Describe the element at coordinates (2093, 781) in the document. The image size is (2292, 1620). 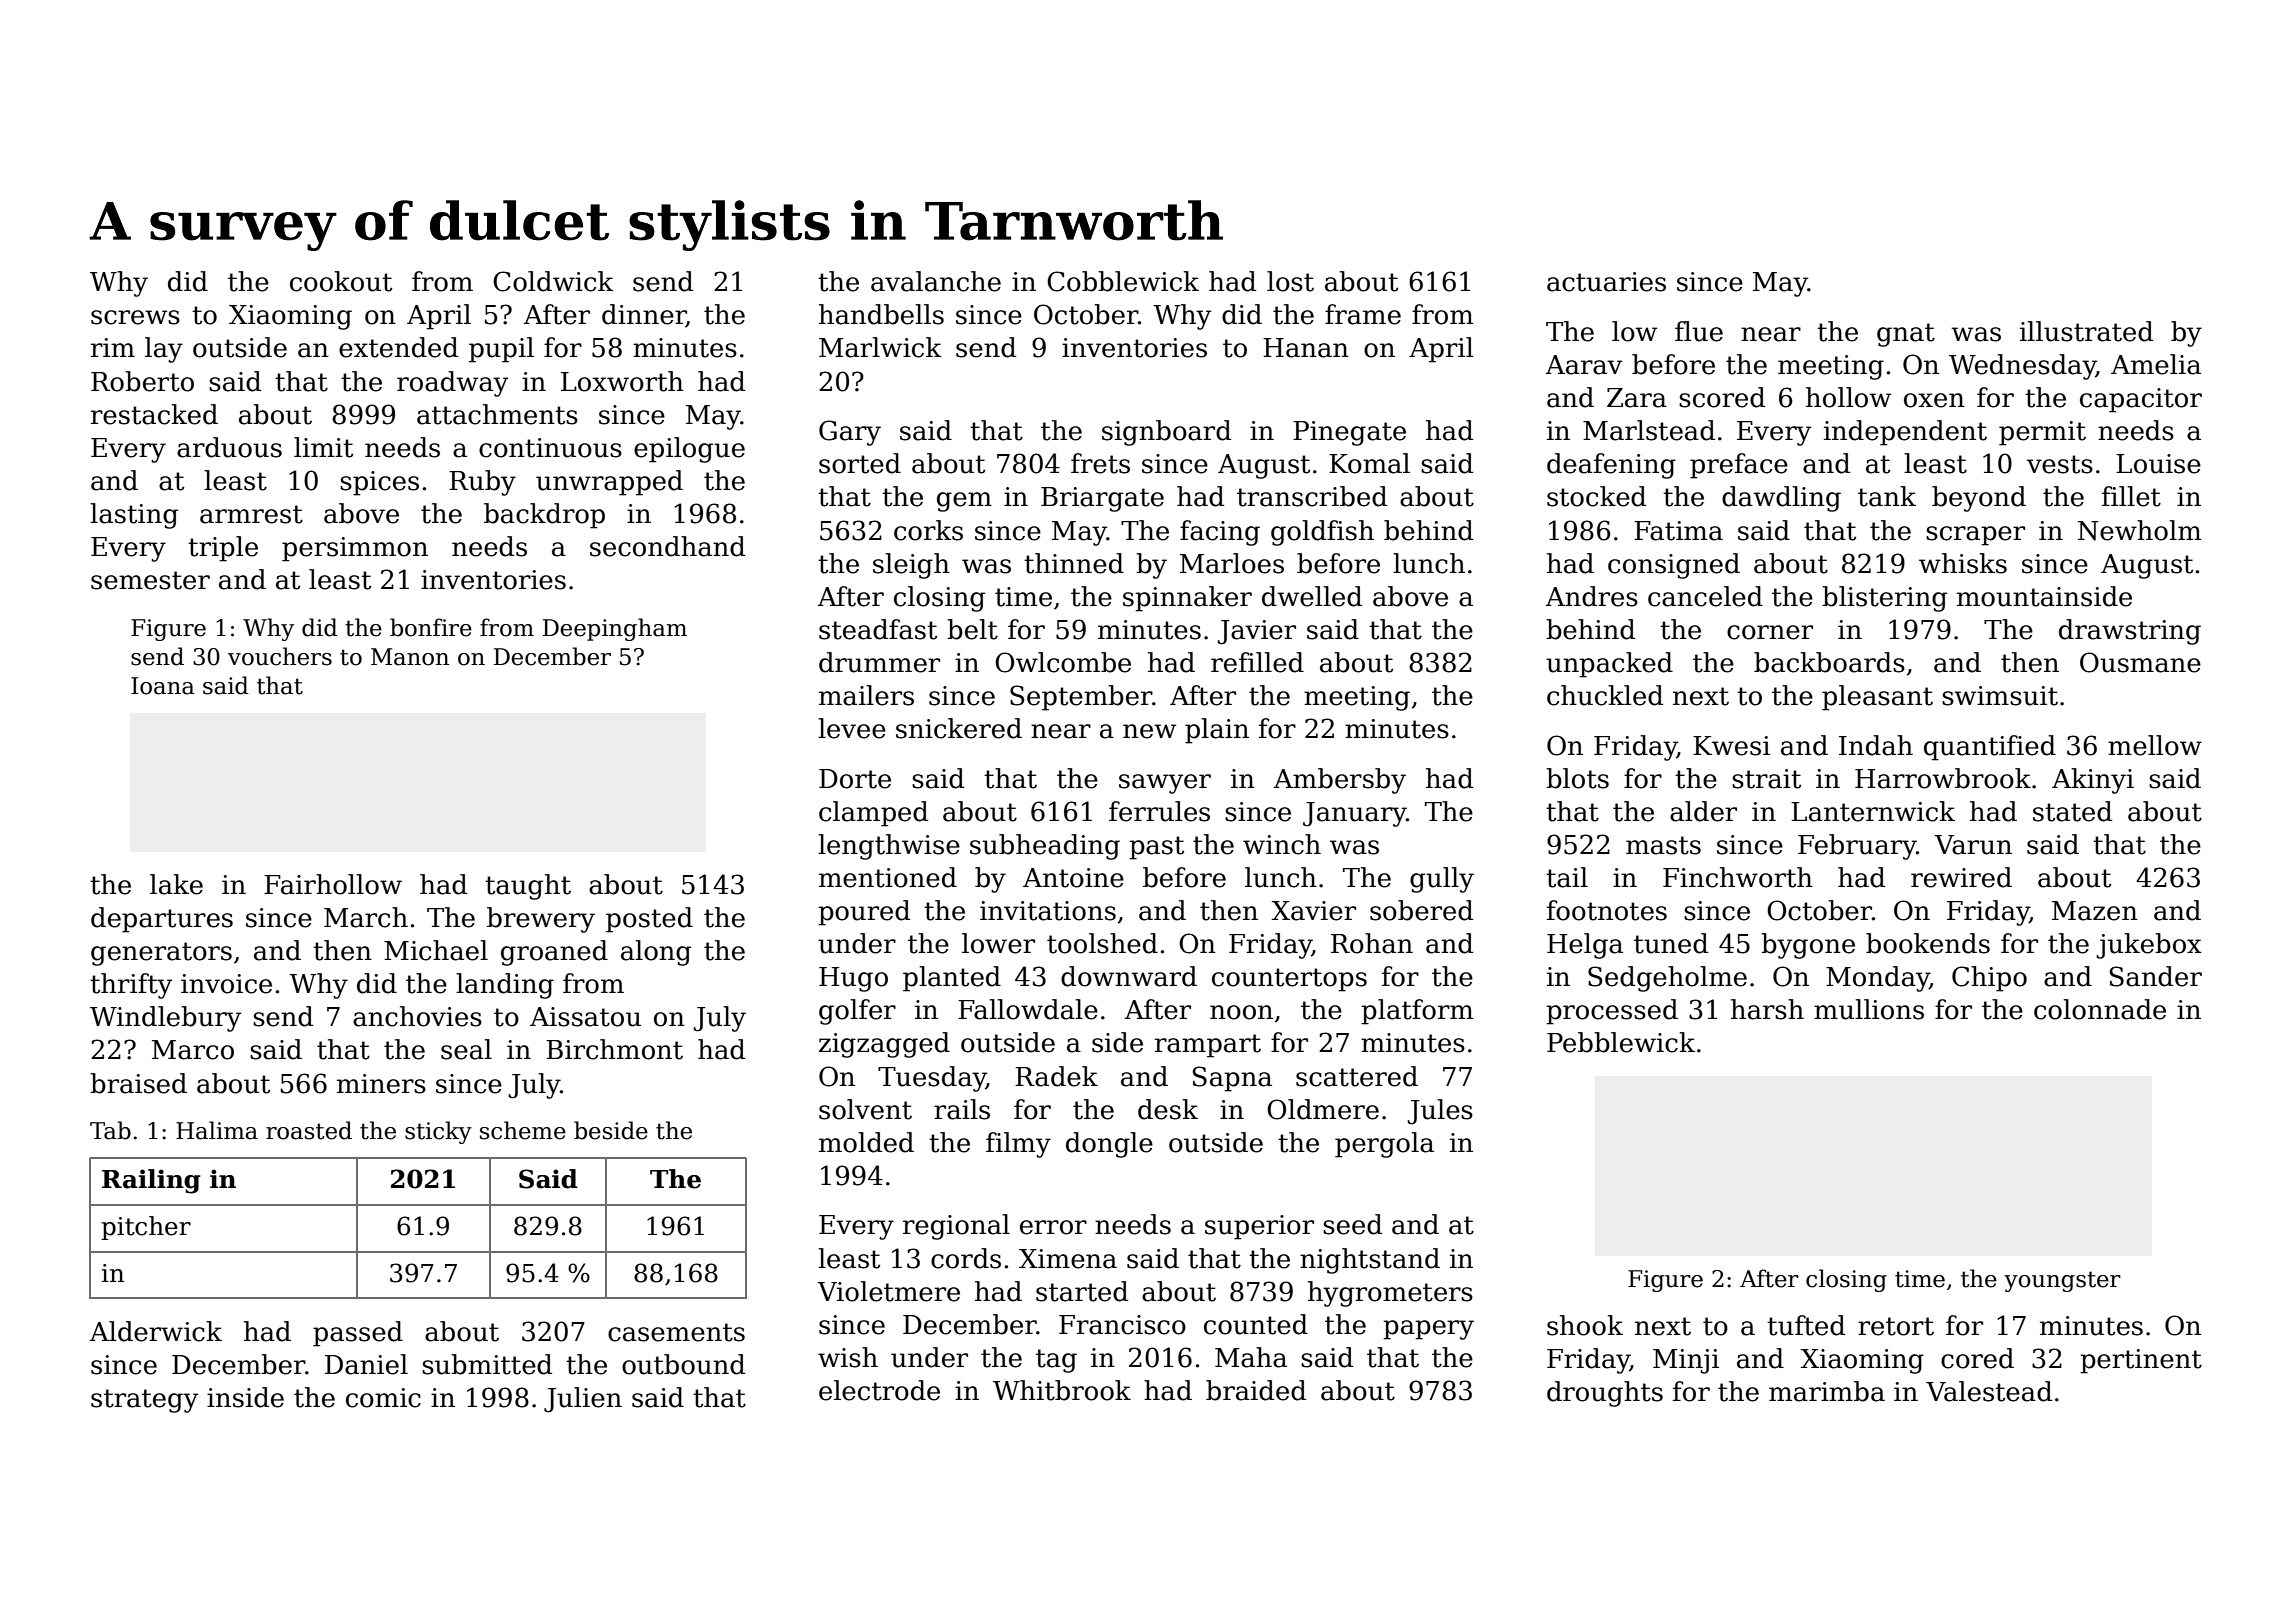
I see `Akinyi` at that location.
